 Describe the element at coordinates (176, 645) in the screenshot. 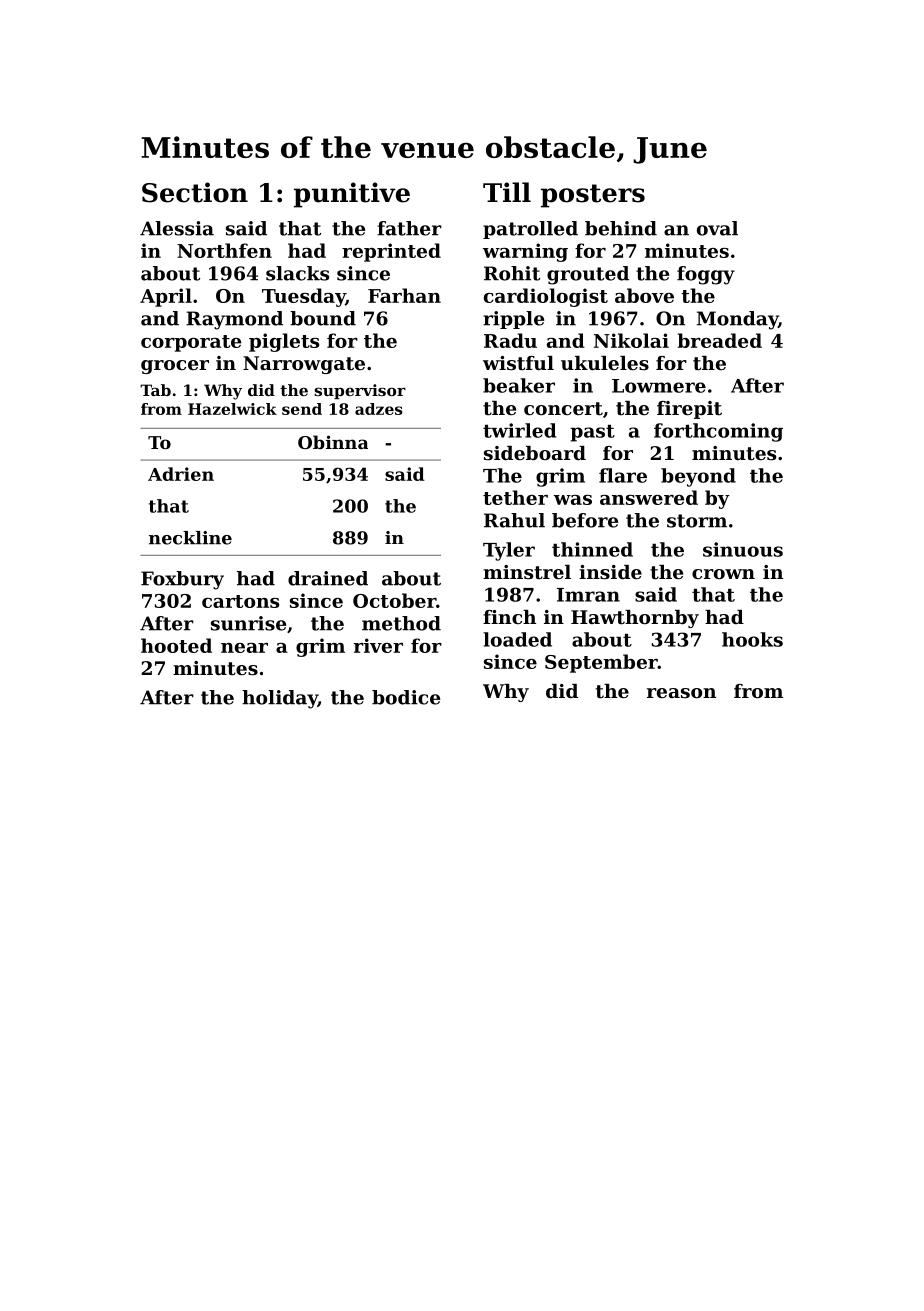

I see `hooted` at that location.
